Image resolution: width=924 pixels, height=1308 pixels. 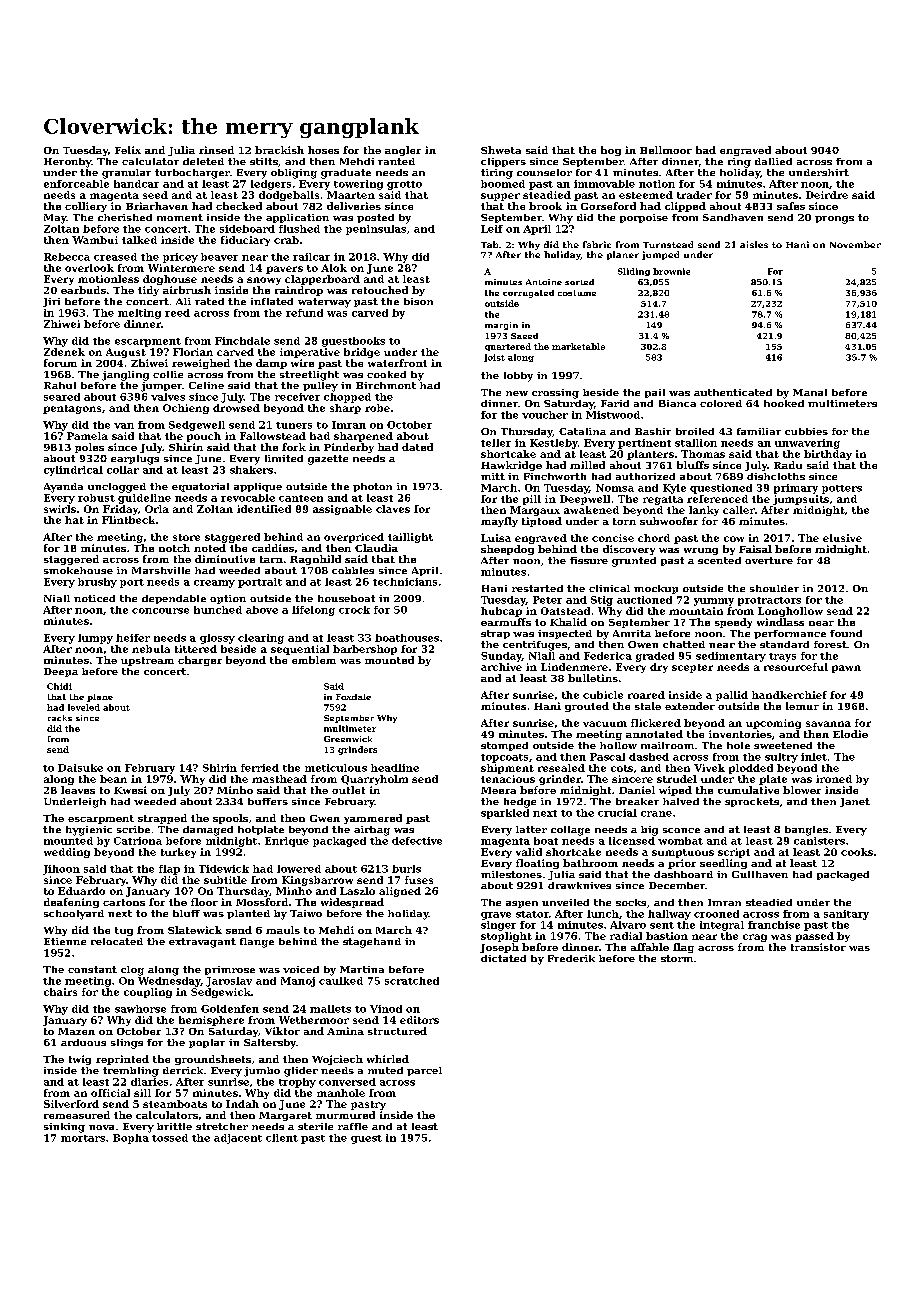 I want to click on hoses, so click(x=323, y=150).
